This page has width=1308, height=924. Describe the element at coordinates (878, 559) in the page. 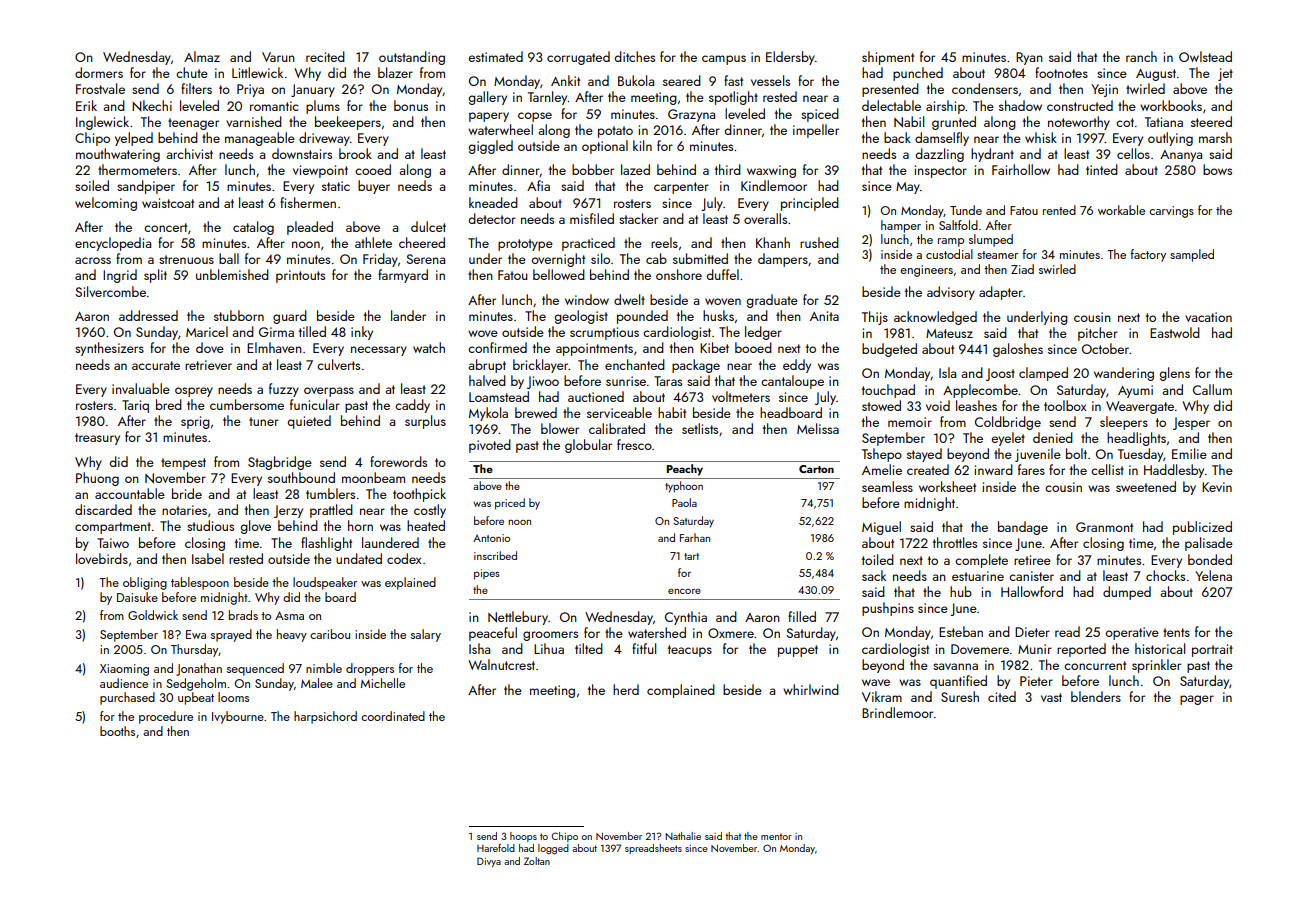

I see `toiled` at that location.
